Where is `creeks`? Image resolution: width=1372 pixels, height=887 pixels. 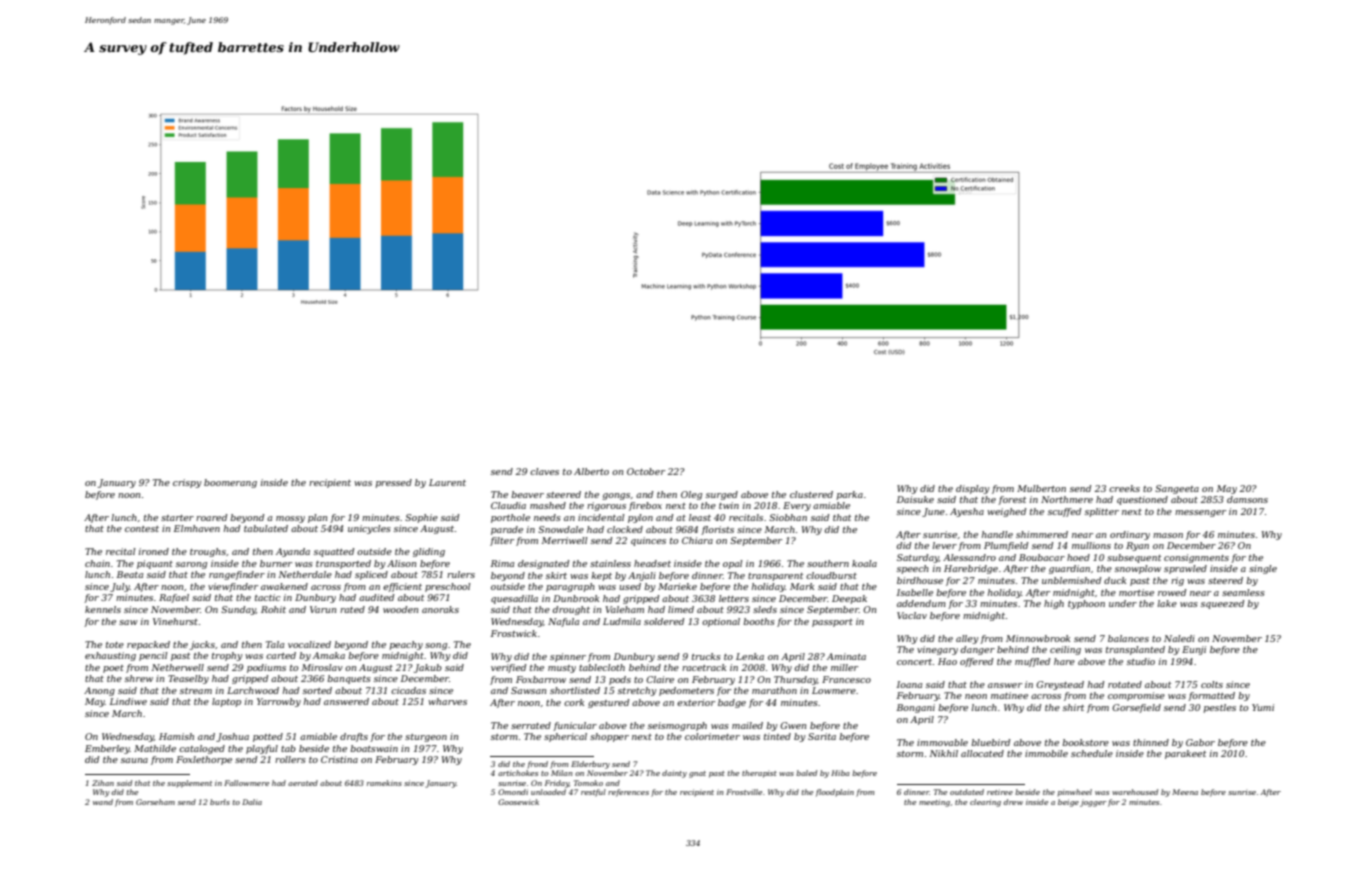
creeks is located at coordinates (1124, 488).
